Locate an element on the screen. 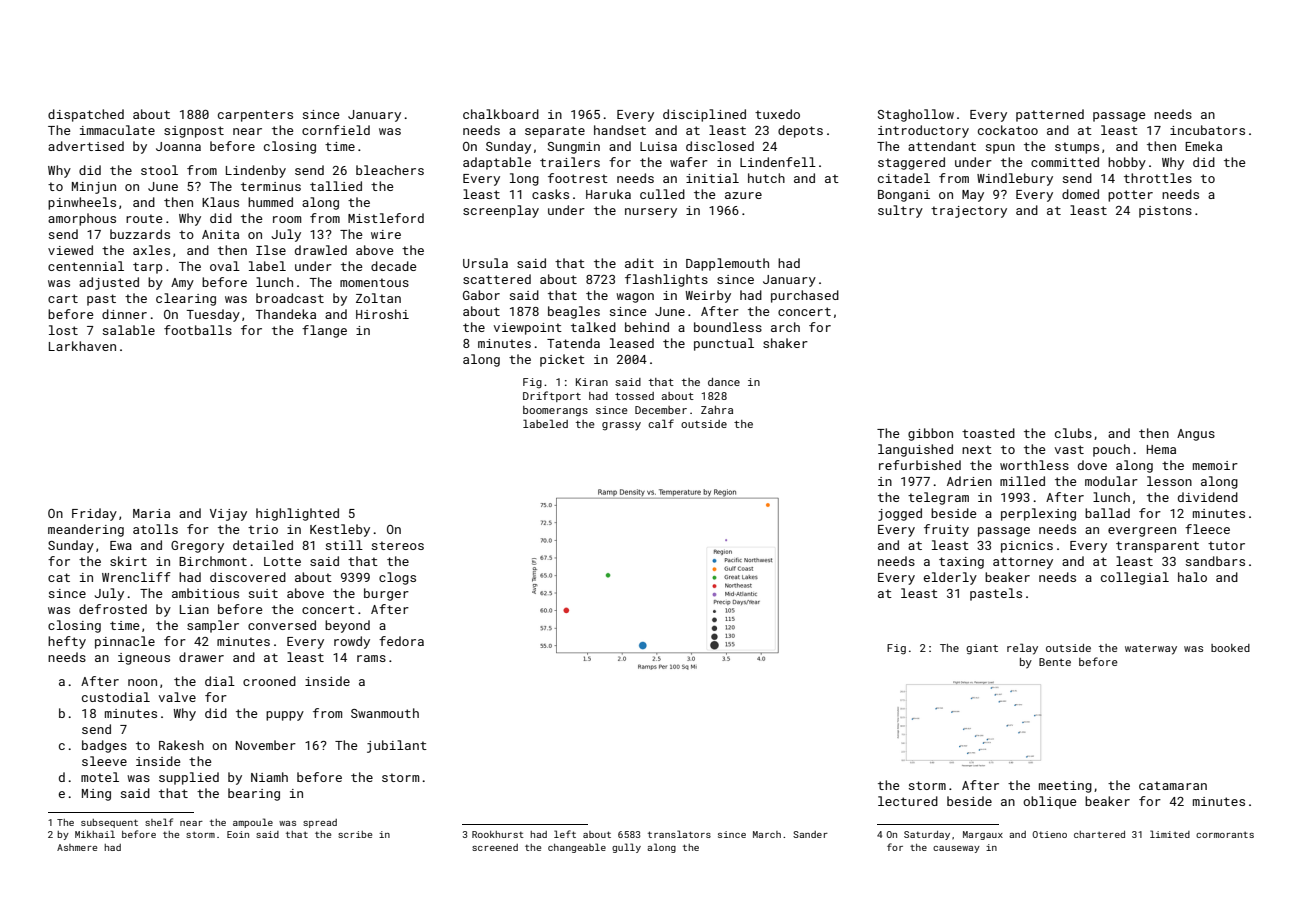 The image size is (1308, 924). Sander is located at coordinates (810, 834).
